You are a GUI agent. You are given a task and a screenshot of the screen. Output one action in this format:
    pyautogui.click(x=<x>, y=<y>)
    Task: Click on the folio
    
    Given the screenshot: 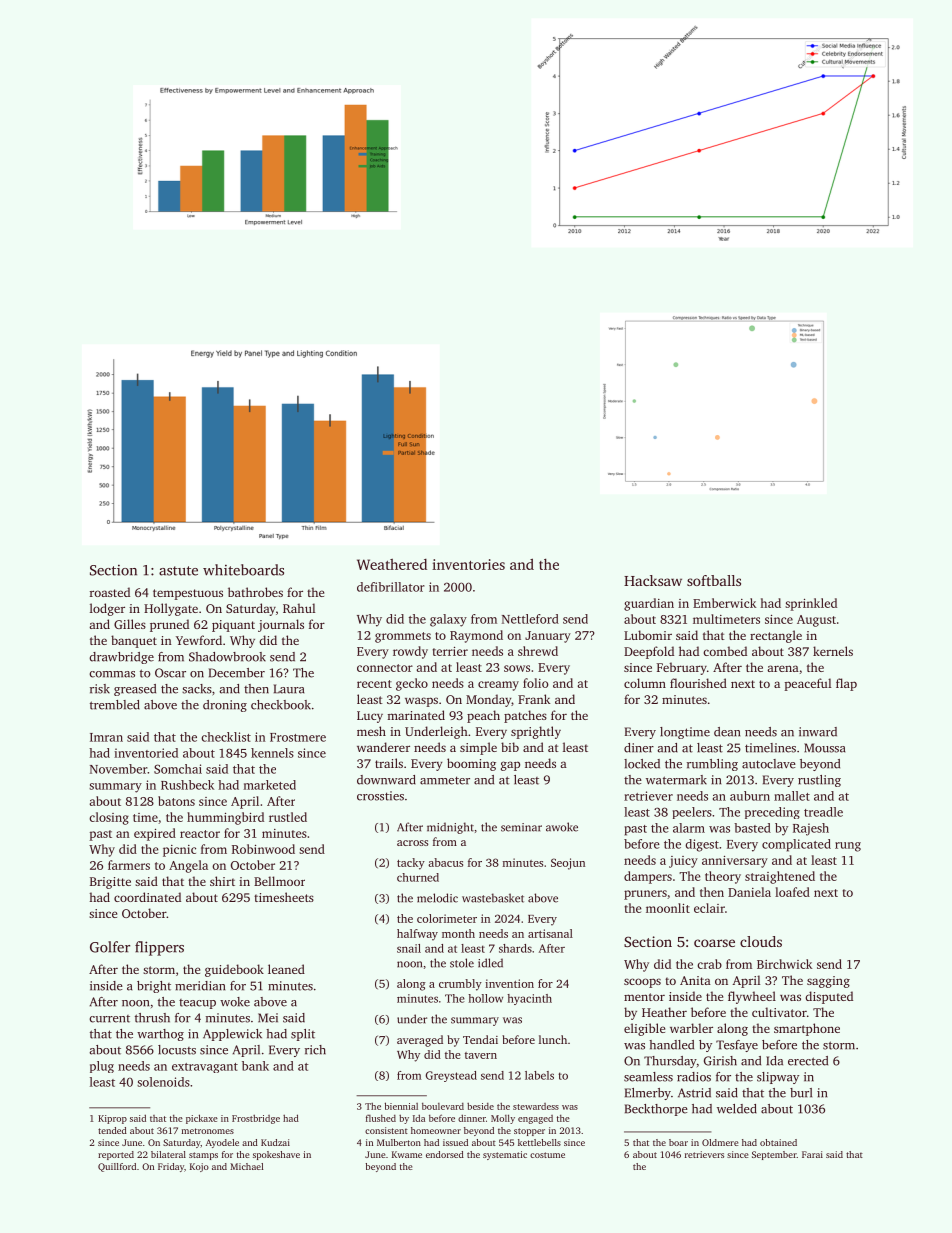 What is the action you would take?
    pyautogui.click(x=536, y=683)
